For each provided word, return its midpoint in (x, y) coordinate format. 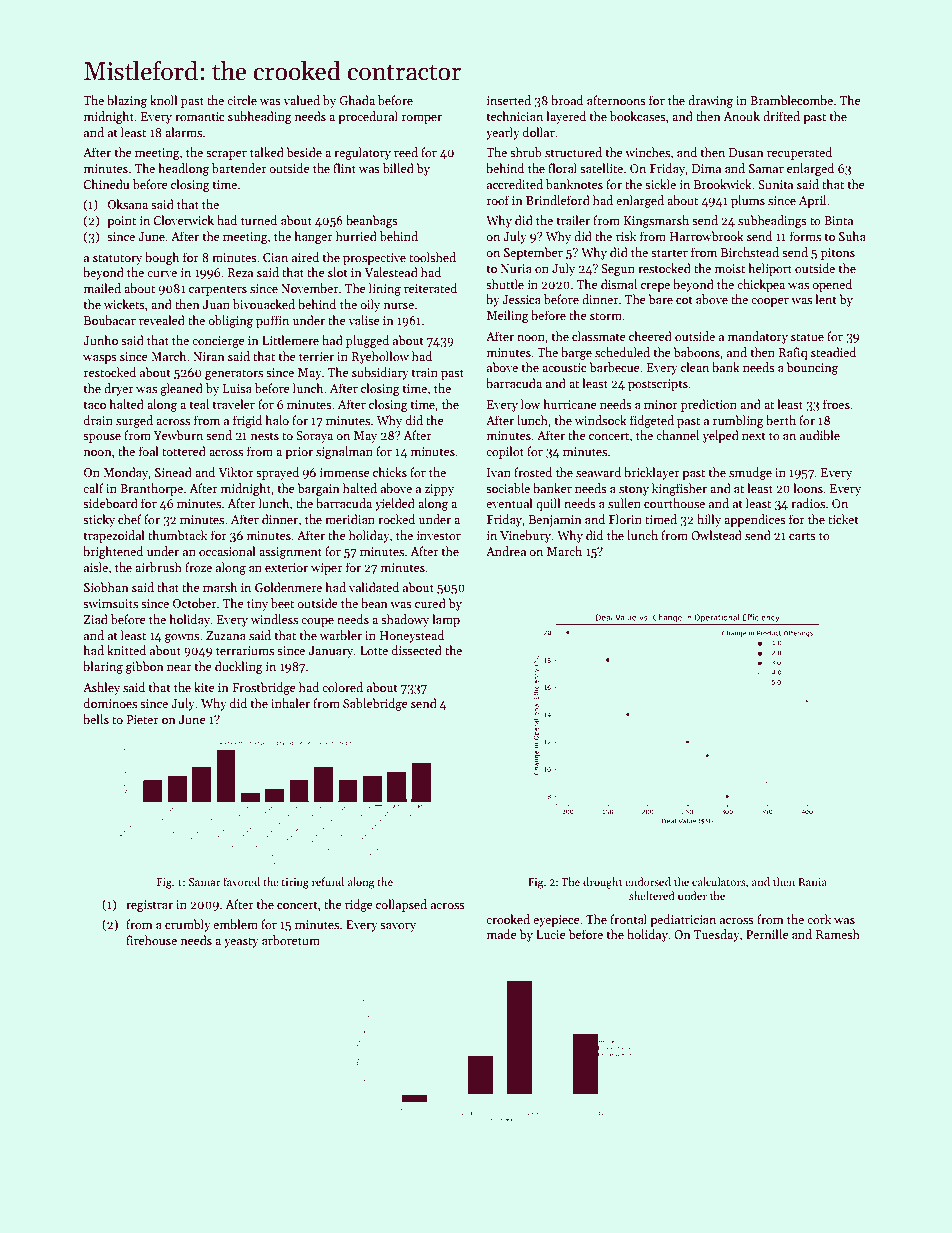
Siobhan (106, 587)
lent (826, 299)
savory (398, 927)
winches (647, 152)
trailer (573, 220)
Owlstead (716, 535)
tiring (295, 883)
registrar (149, 906)
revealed (162, 320)
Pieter (142, 719)
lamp (446, 620)
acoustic (564, 367)
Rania (812, 882)
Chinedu (106, 184)
